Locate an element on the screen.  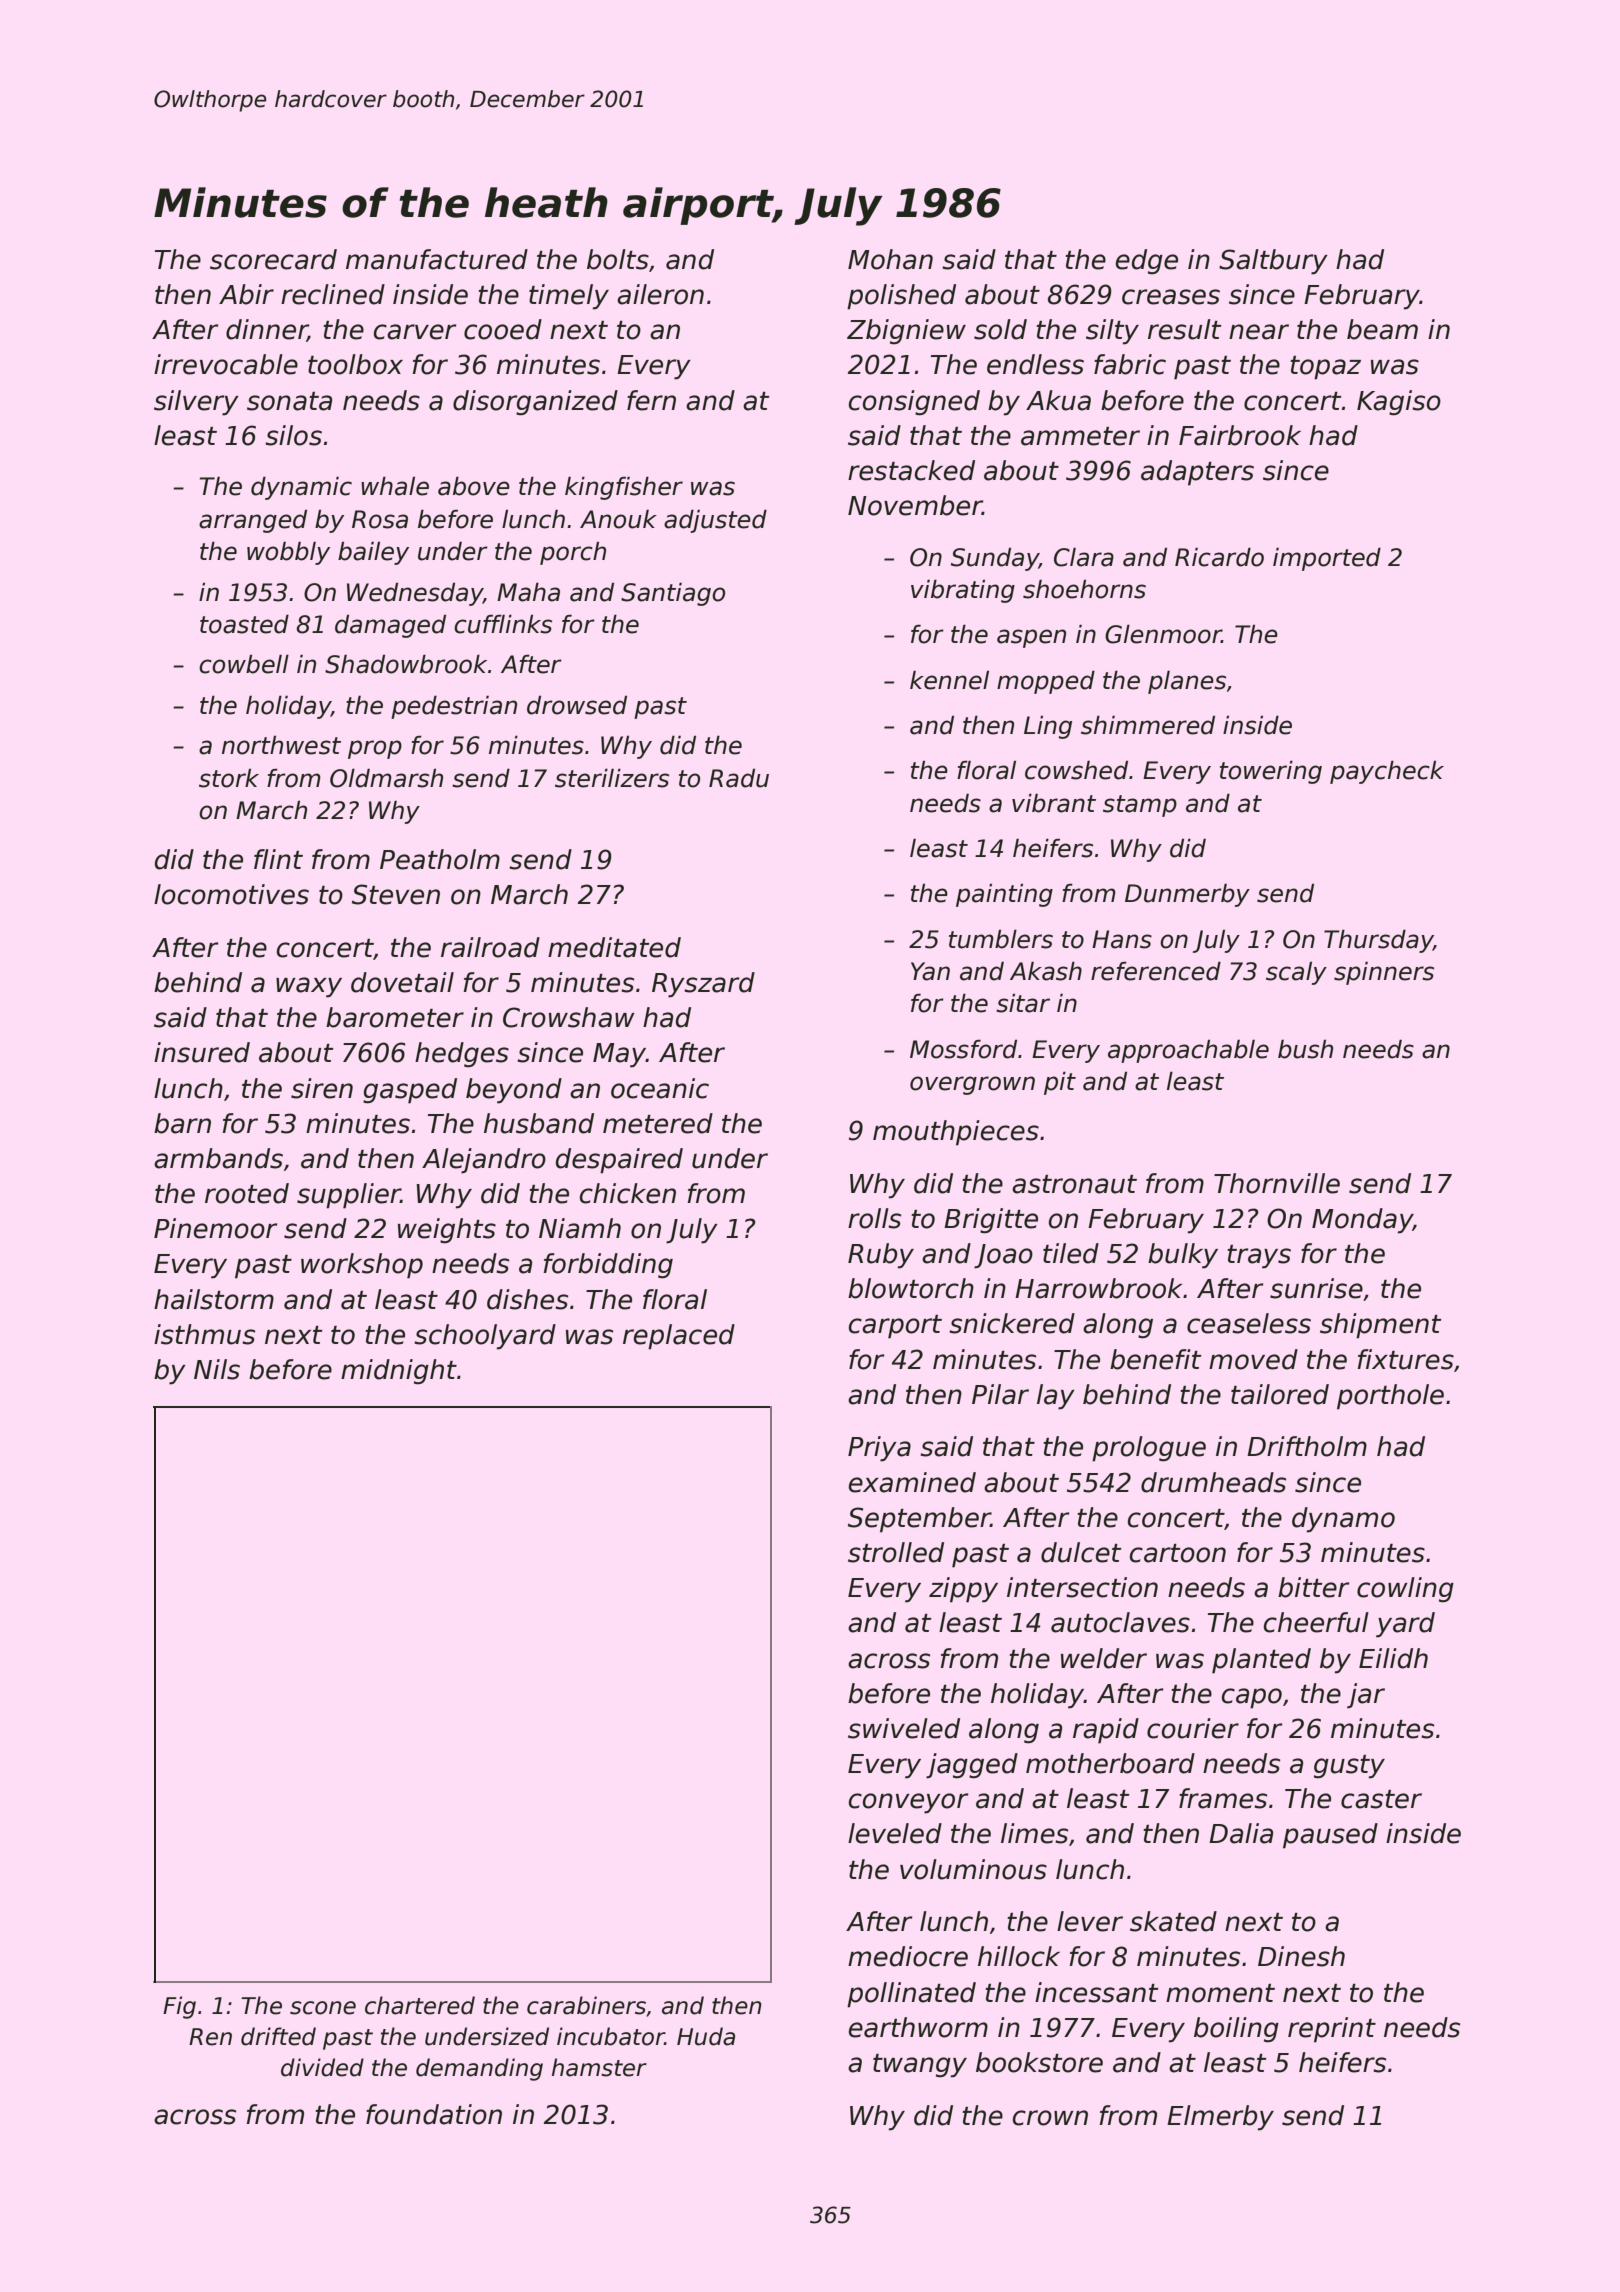
scone is located at coordinates (323, 2008).
